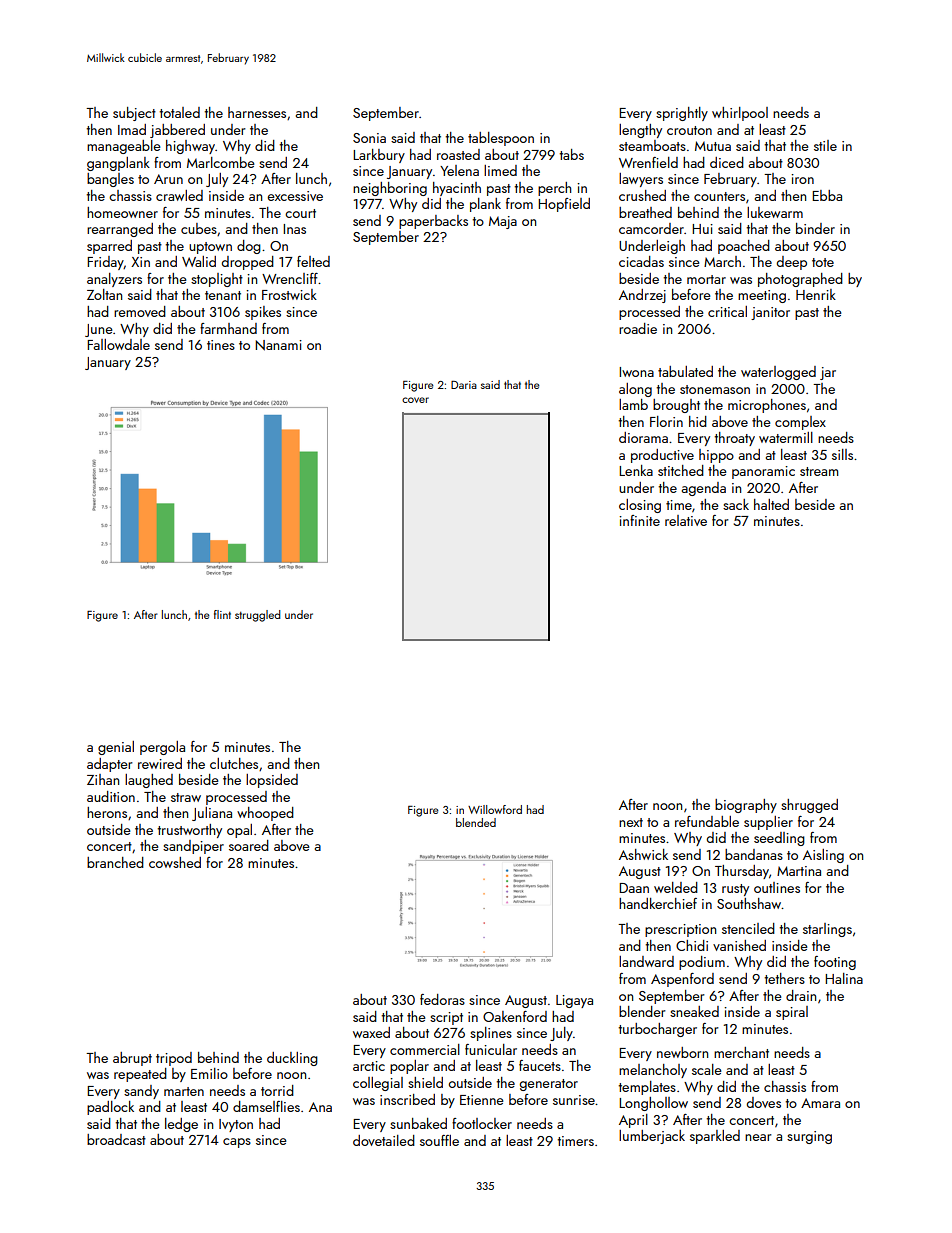 The image size is (952, 1233). I want to click on Willowford, so click(495, 809).
